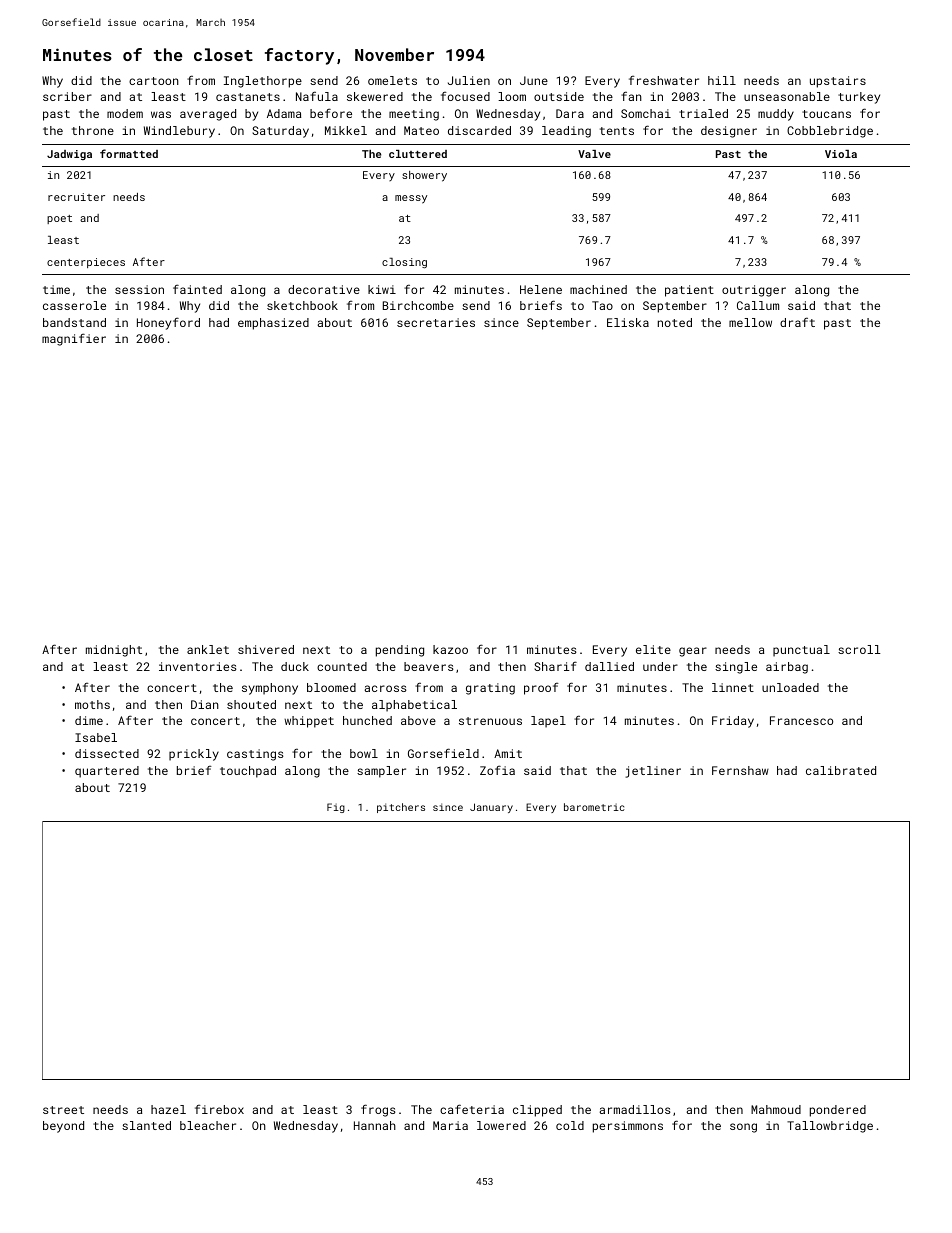  Describe the element at coordinates (594, 807) in the image. I see `barometric` at that location.
